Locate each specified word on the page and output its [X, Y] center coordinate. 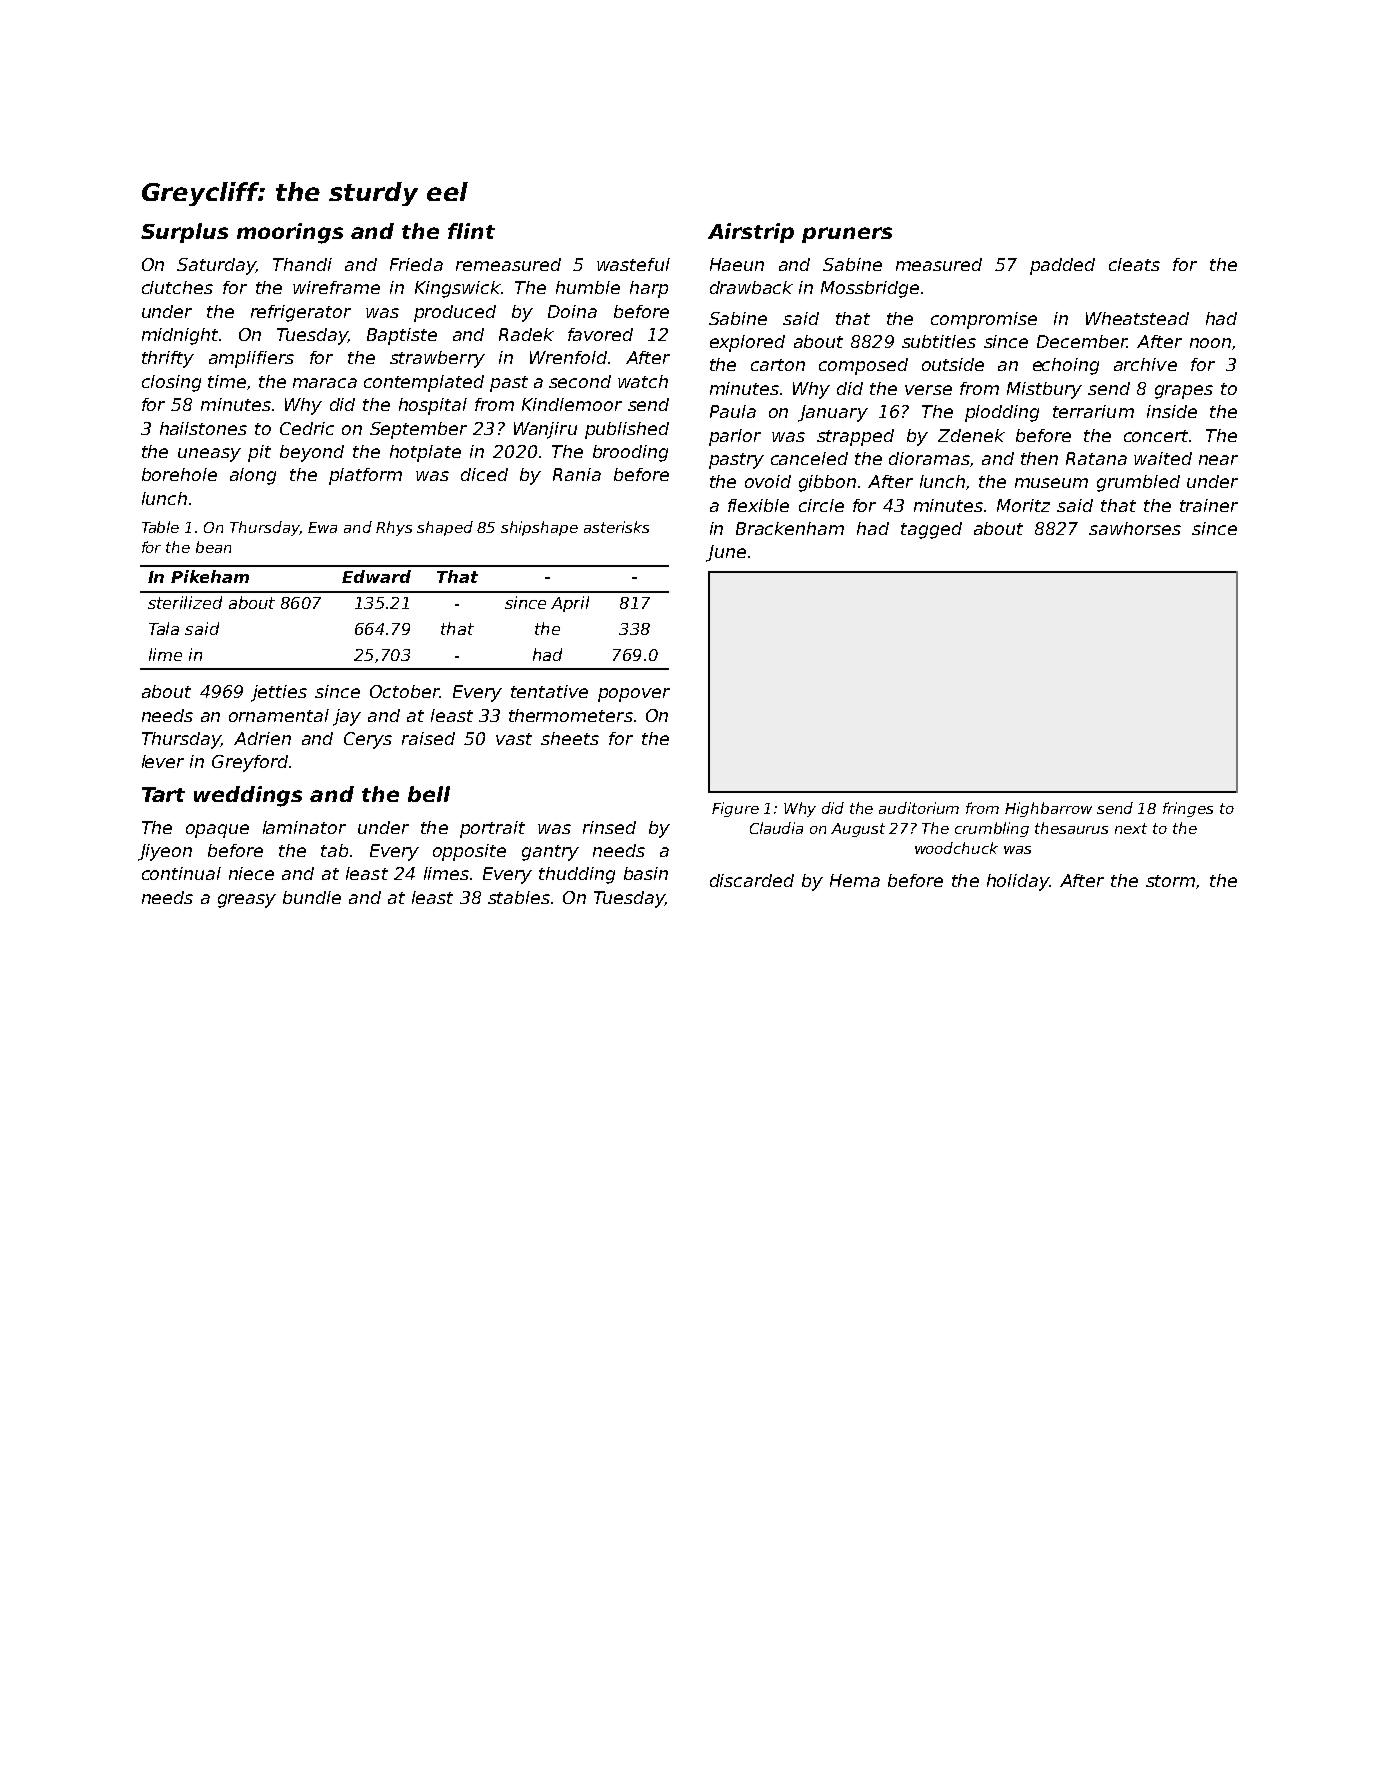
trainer [1209, 505]
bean [213, 547]
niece [251, 873]
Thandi [302, 264]
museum [1051, 483]
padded [1062, 266]
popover [634, 695]
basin [646, 873]
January [833, 413]
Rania [577, 474]
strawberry [437, 359]
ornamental [279, 715]
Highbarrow [1048, 809]
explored [747, 343]
